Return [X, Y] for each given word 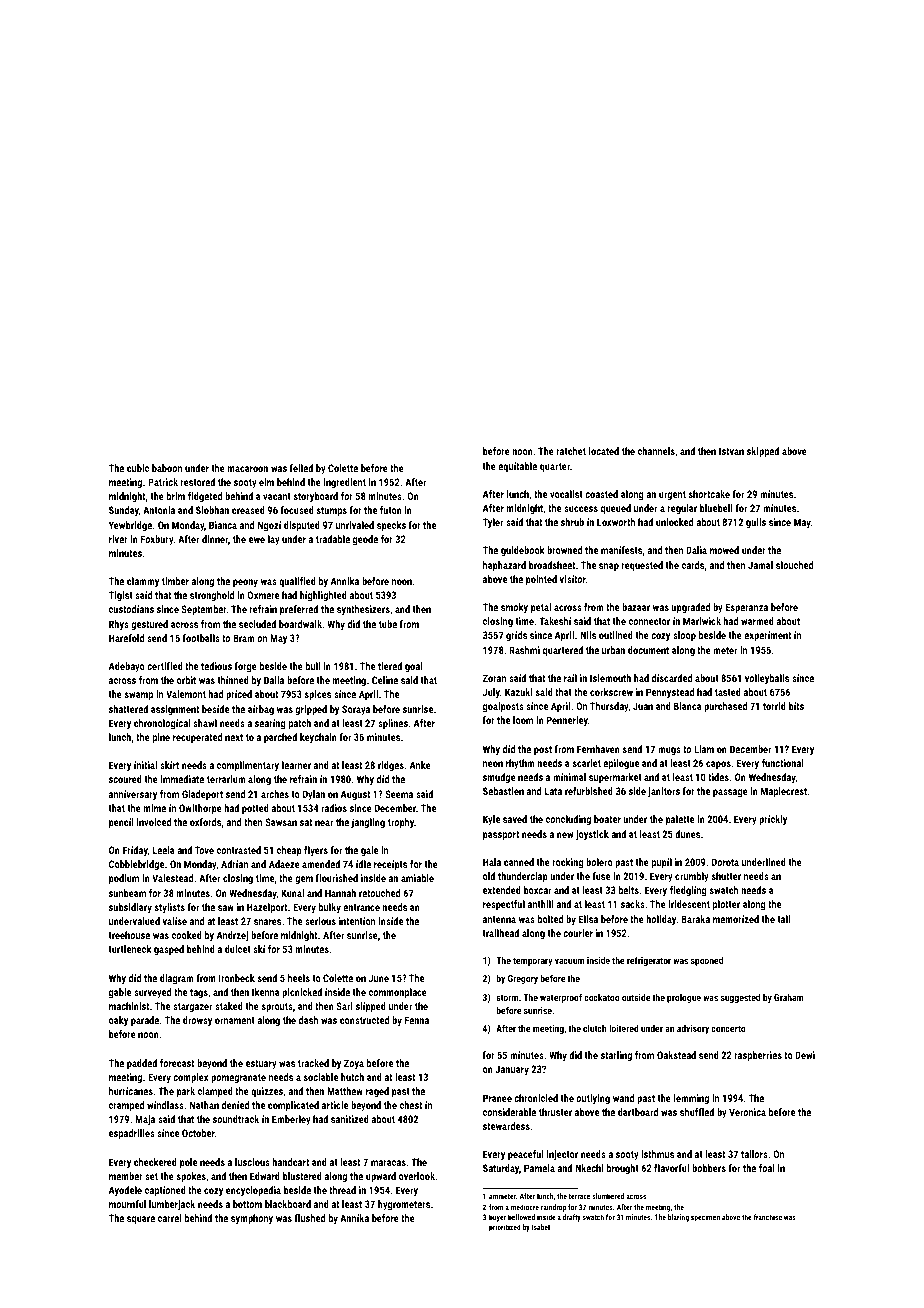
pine [161, 738]
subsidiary [130, 908]
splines [393, 724]
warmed [757, 621]
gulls [756, 523]
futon [391, 510]
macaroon [248, 469]
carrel [170, 1218]
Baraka [695, 919]
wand [623, 1098]
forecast [177, 1063]
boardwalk [300, 624]
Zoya [354, 1064]
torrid [774, 706]
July [491, 693]
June [379, 978]
